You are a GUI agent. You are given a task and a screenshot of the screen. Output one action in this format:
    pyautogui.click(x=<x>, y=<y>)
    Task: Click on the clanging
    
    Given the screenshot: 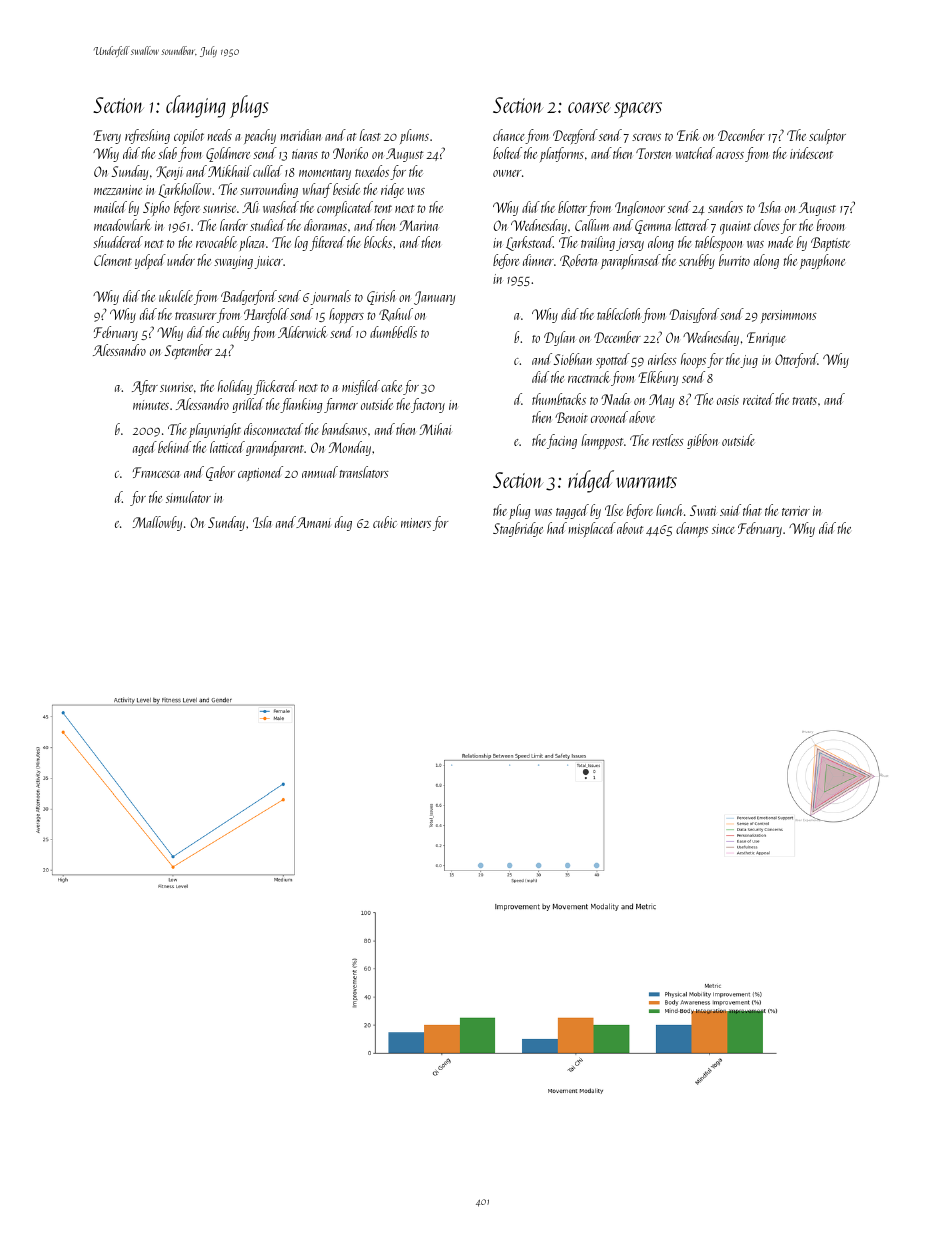 What is the action you would take?
    pyautogui.click(x=196, y=106)
